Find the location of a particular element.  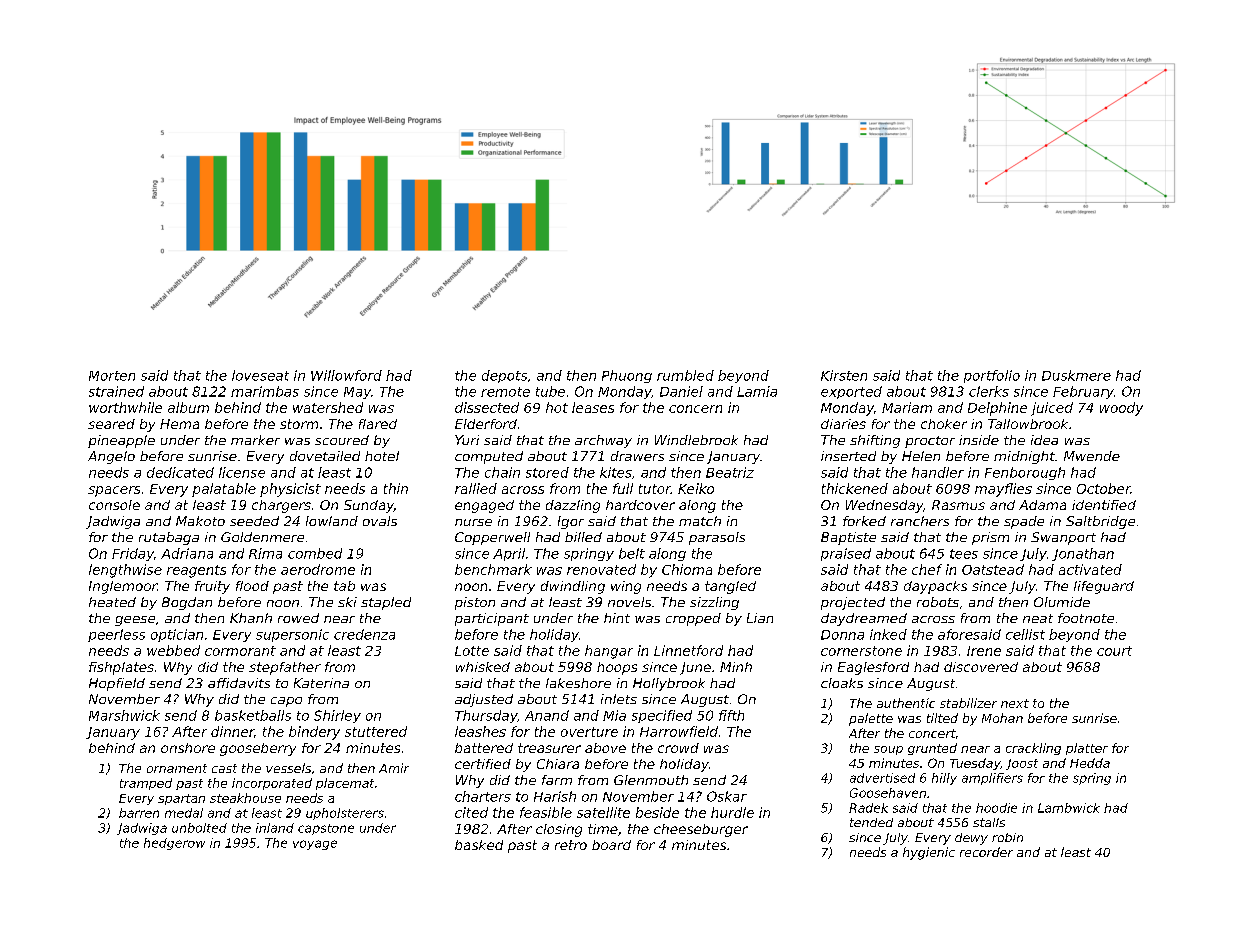

daypacks is located at coordinates (935, 587).
